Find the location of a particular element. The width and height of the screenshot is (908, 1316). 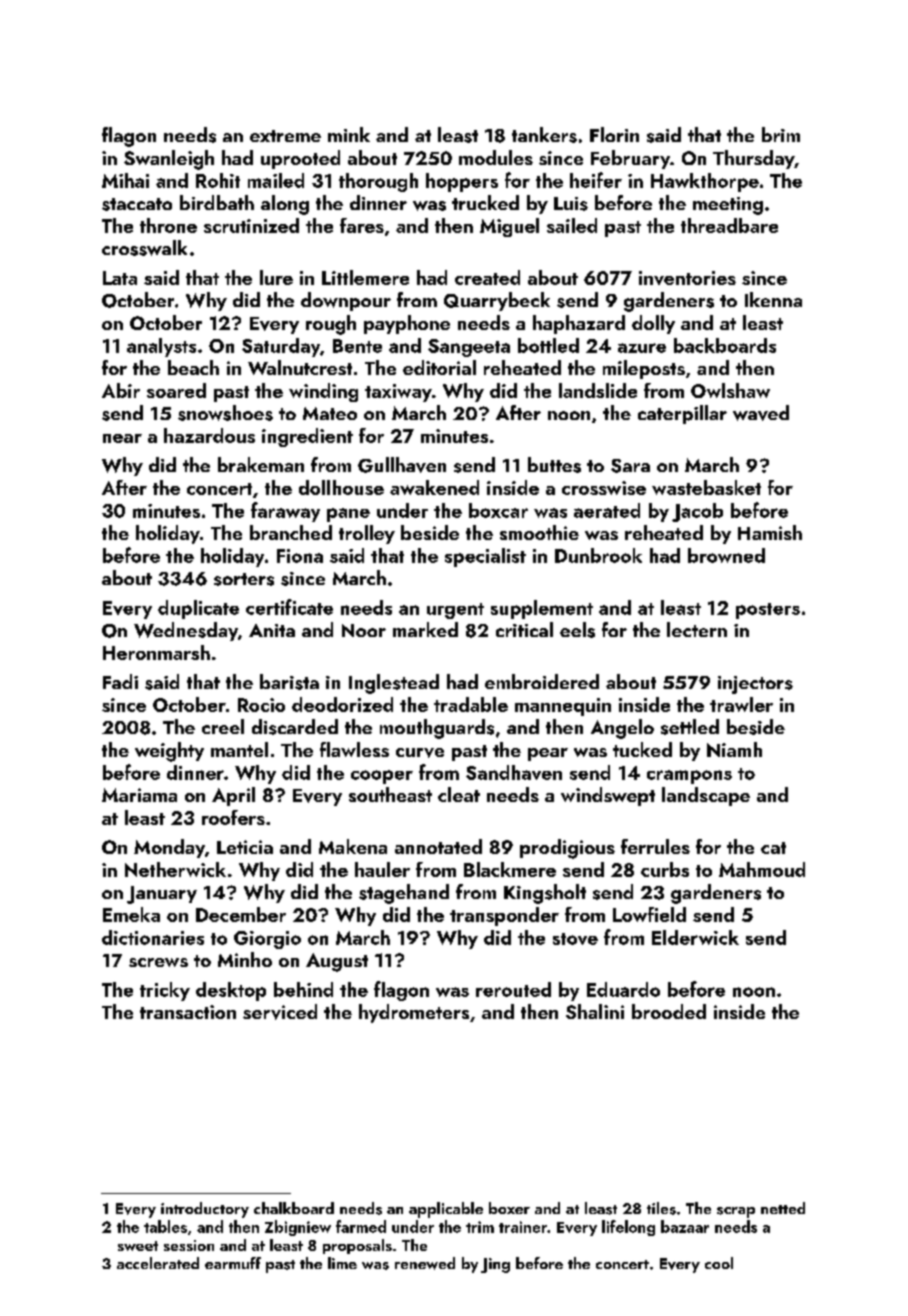

waved is located at coordinates (761, 413).
